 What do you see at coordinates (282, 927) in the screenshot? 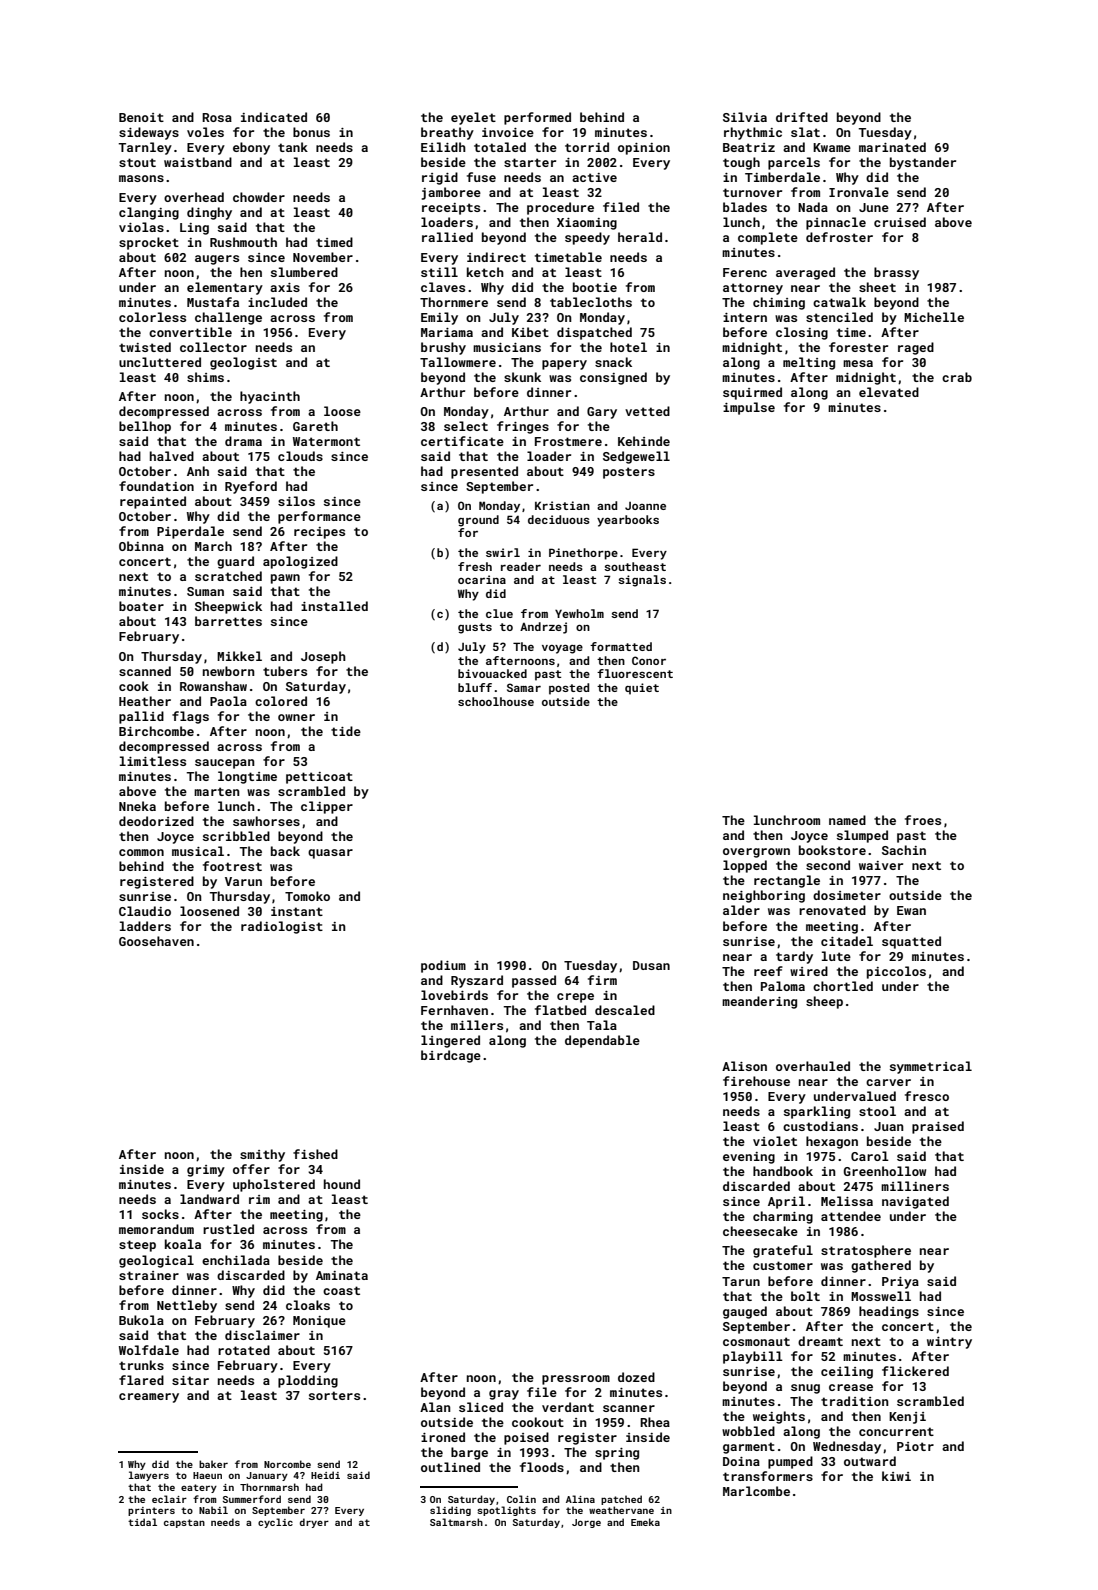
I see `radiologist` at bounding box center [282, 927].
